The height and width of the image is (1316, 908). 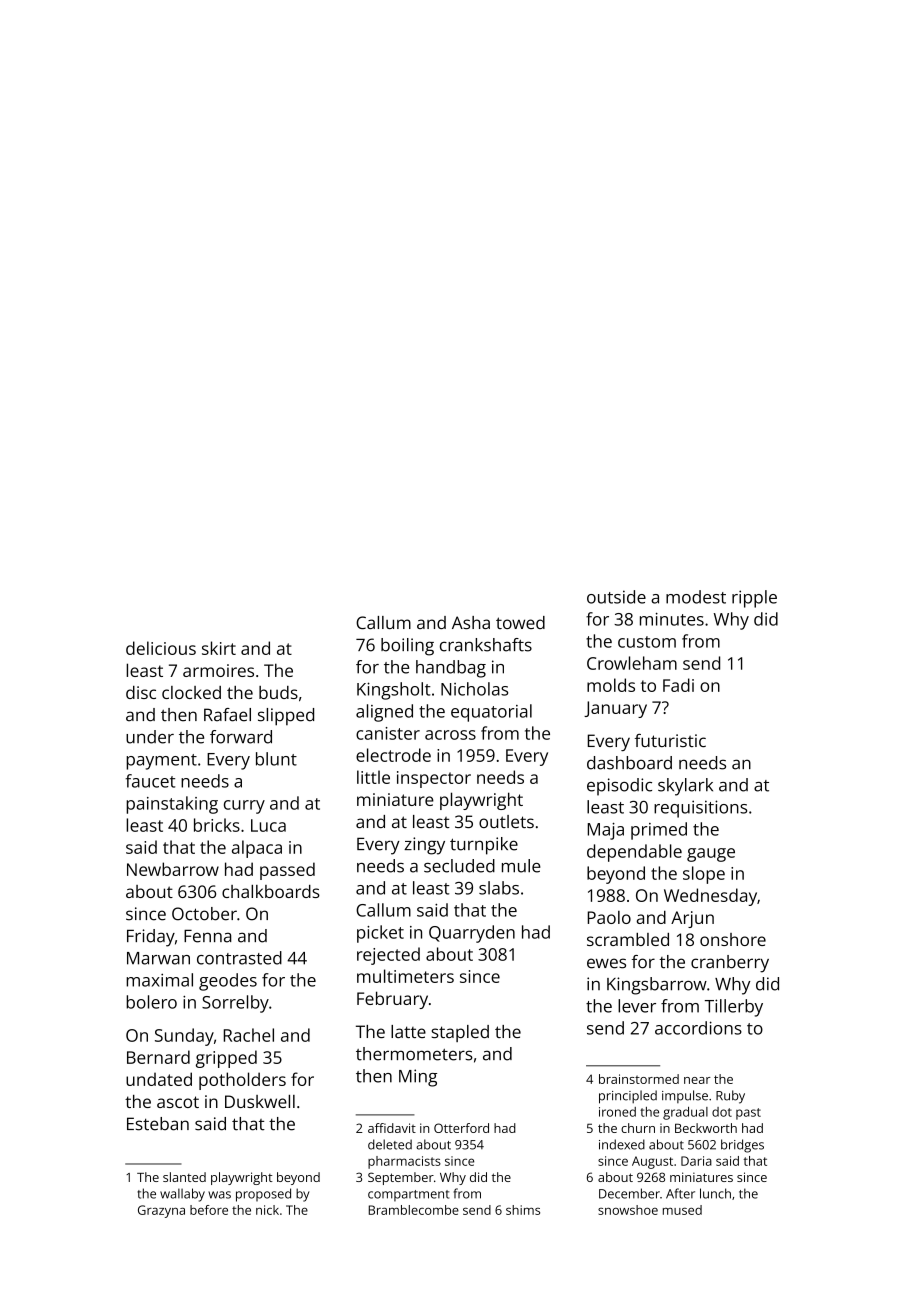 What do you see at coordinates (158, 1057) in the image?
I see `Bernard` at bounding box center [158, 1057].
